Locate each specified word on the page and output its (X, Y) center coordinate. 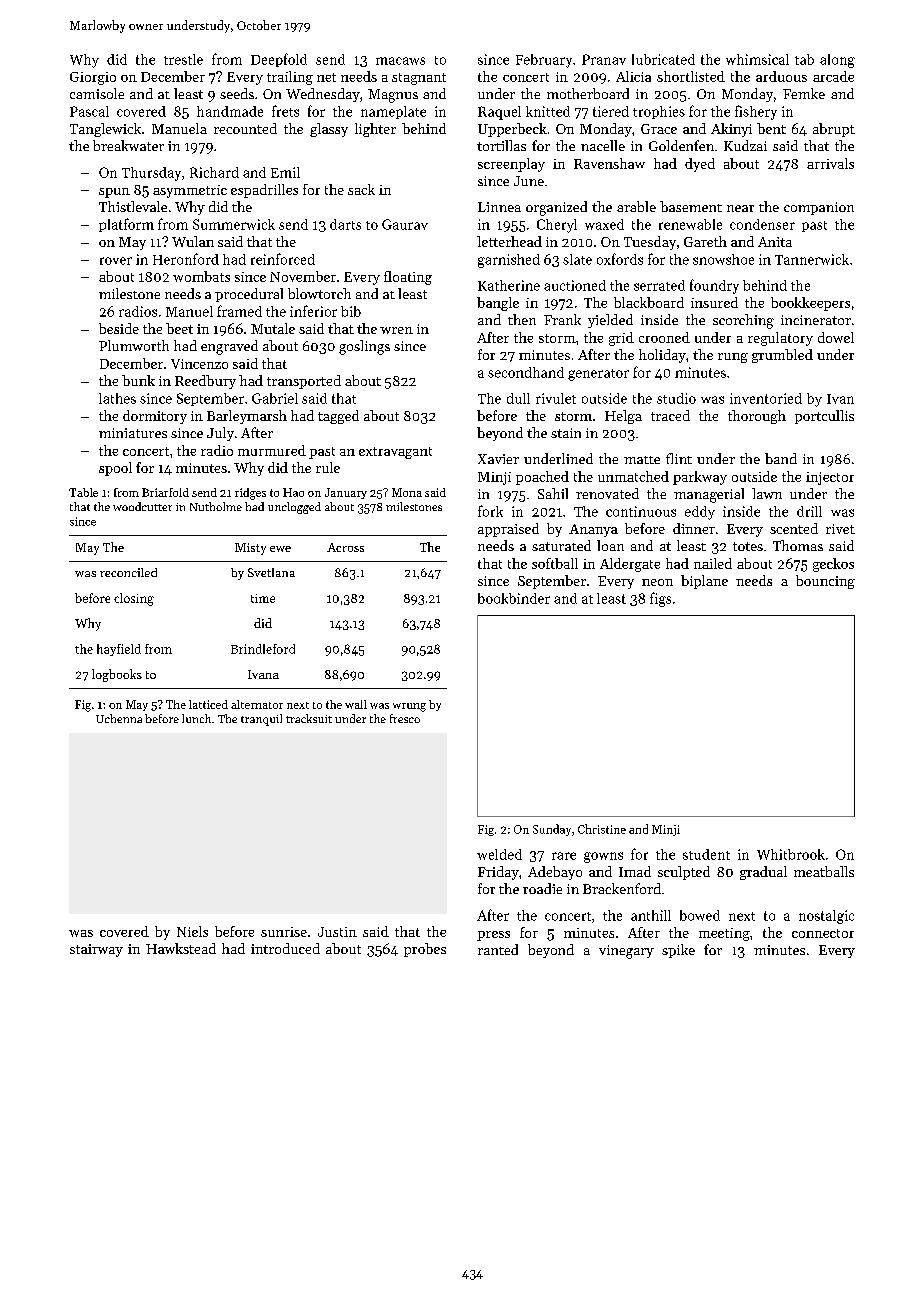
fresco (405, 718)
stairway (96, 950)
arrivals (830, 163)
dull (518, 398)
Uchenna (119, 718)
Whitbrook (791, 854)
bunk (138, 380)
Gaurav (405, 224)
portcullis (824, 417)
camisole (97, 93)
